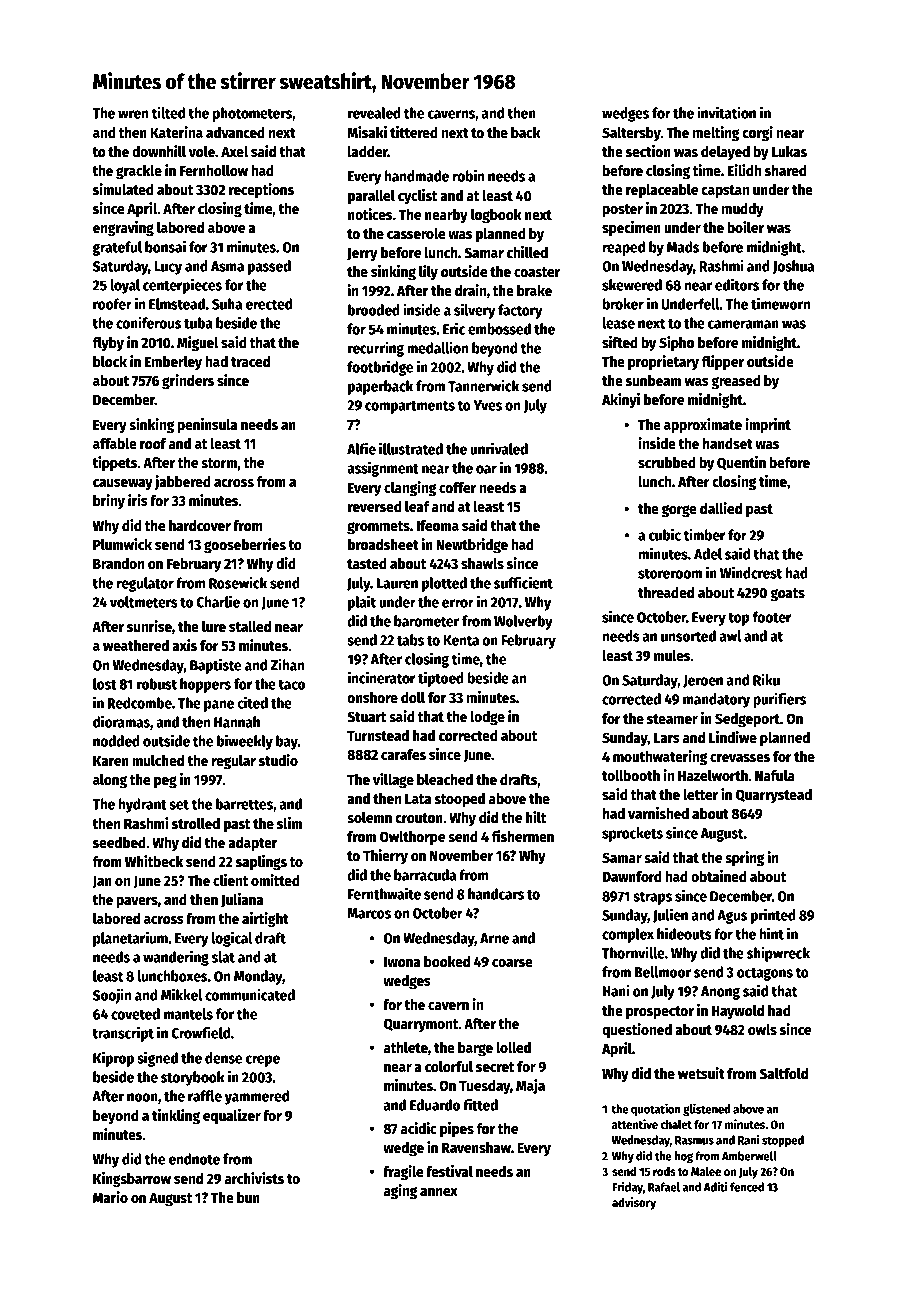 The height and width of the image is (1316, 908). Describe the element at coordinates (631, 134) in the image. I see `Saltersby` at that location.
